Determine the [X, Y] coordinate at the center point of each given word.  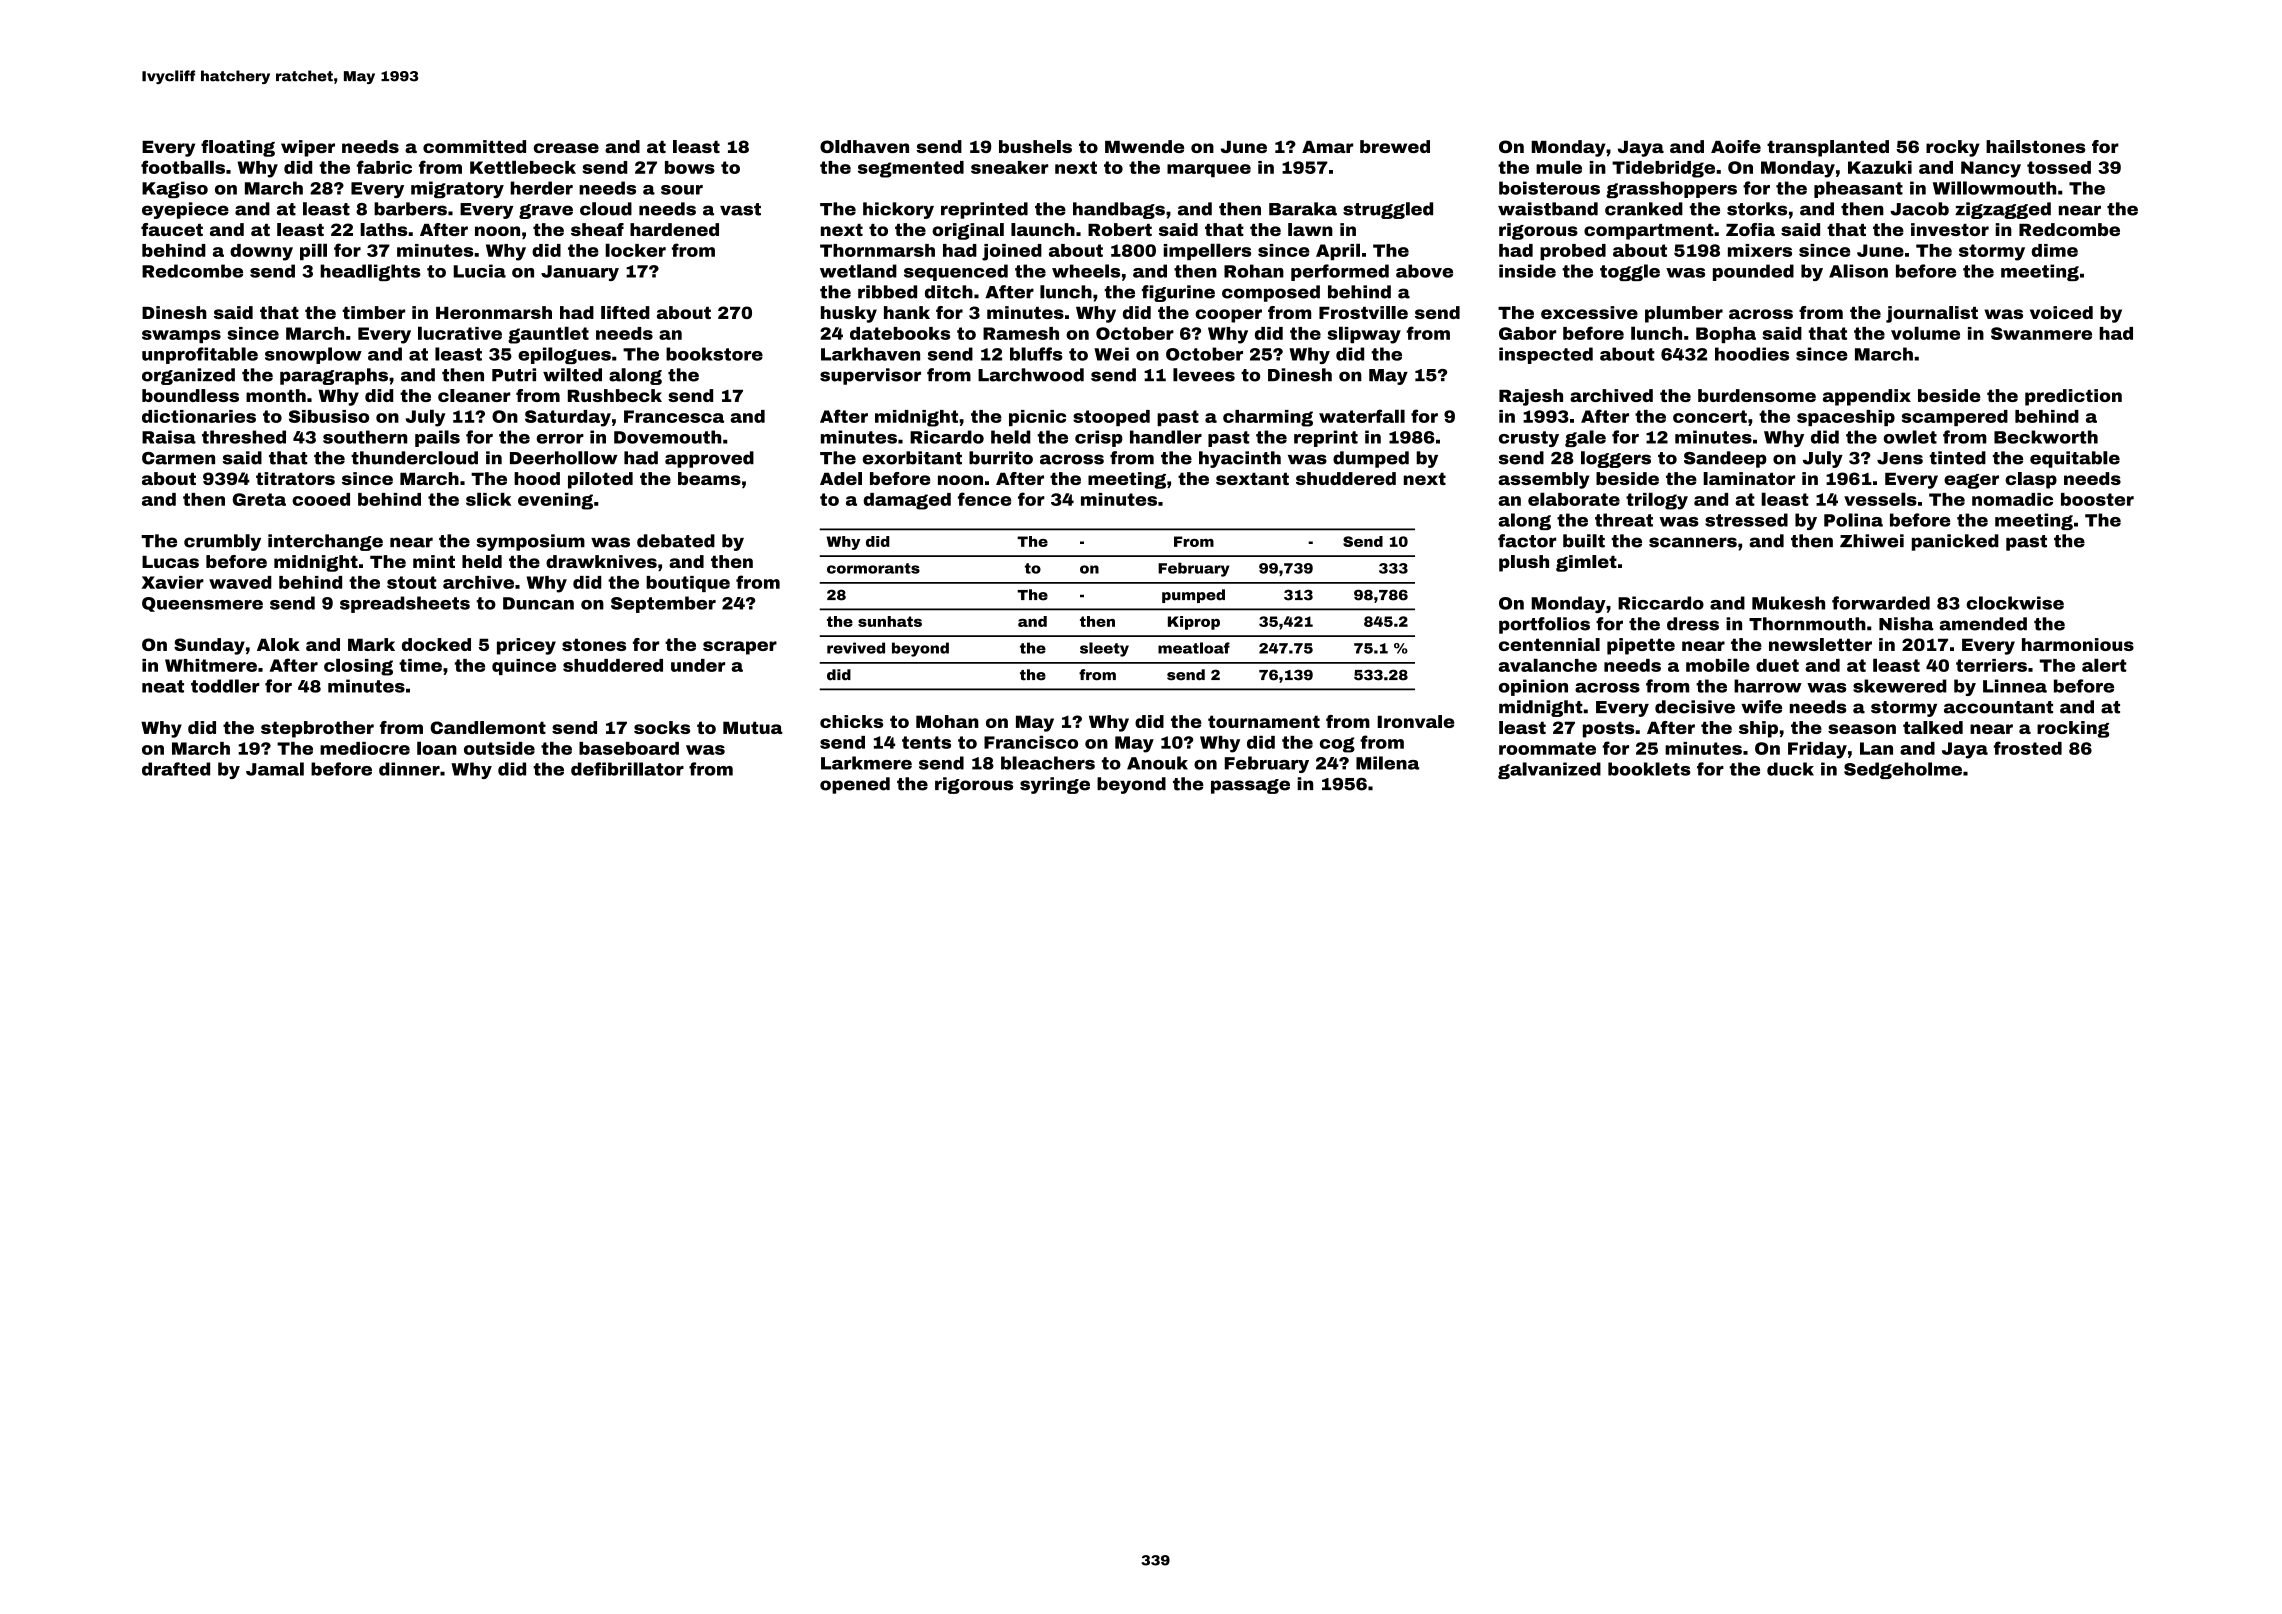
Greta [259, 499]
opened [855, 785]
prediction [2073, 397]
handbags [1119, 210]
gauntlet [548, 335]
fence [984, 499]
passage [1250, 786]
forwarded [1881, 603]
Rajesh [1531, 397]
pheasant [1858, 189]
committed [474, 146]
